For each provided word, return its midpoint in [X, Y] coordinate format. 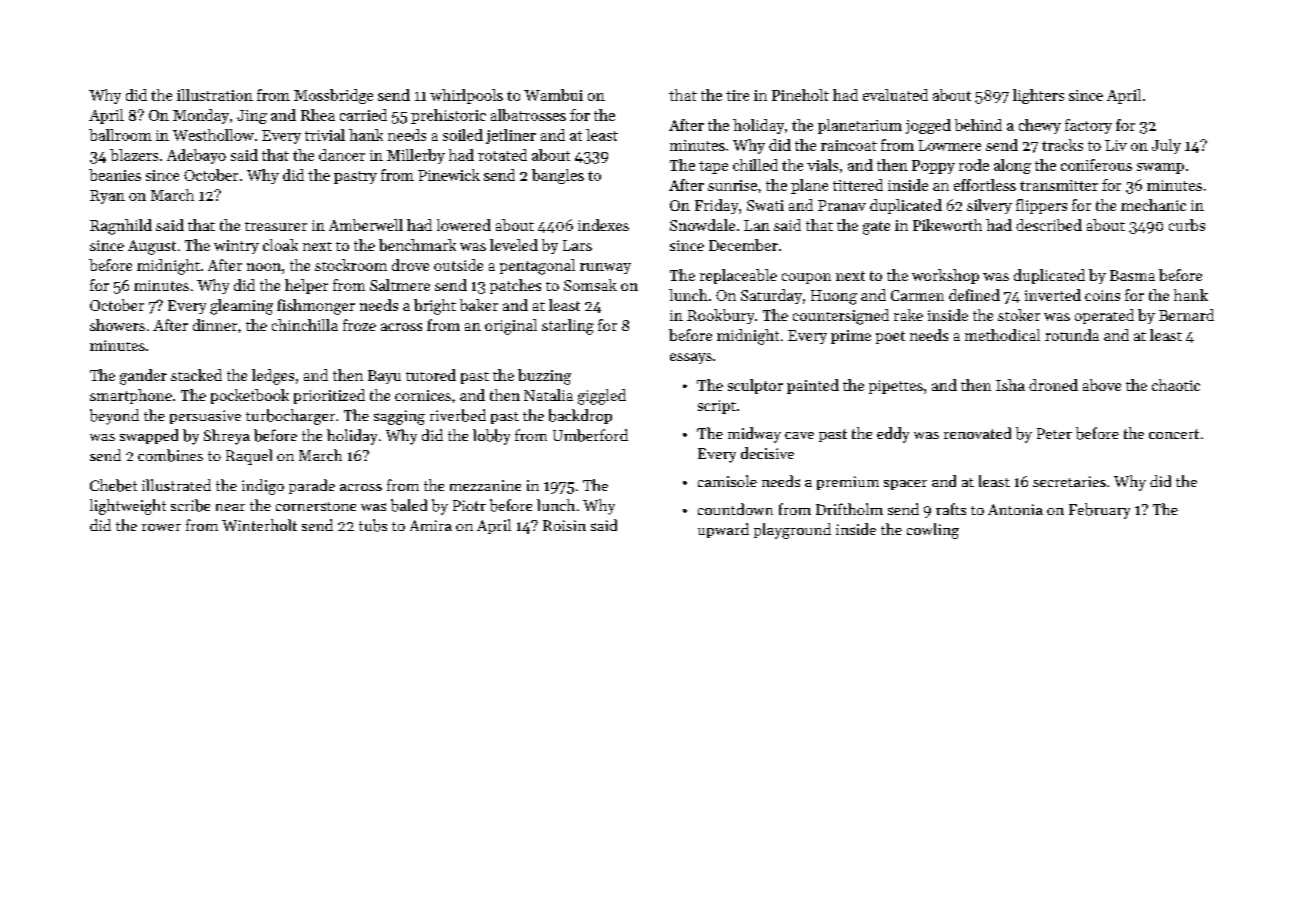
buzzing [544, 377]
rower [161, 527]
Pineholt [800, 95]
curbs [1187, 225]
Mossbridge [333, 96]
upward [723, 530]
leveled [514, 245]
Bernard [1186, 315]
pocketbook [250, 396]
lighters [1038, 96]
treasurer [276, 226]
